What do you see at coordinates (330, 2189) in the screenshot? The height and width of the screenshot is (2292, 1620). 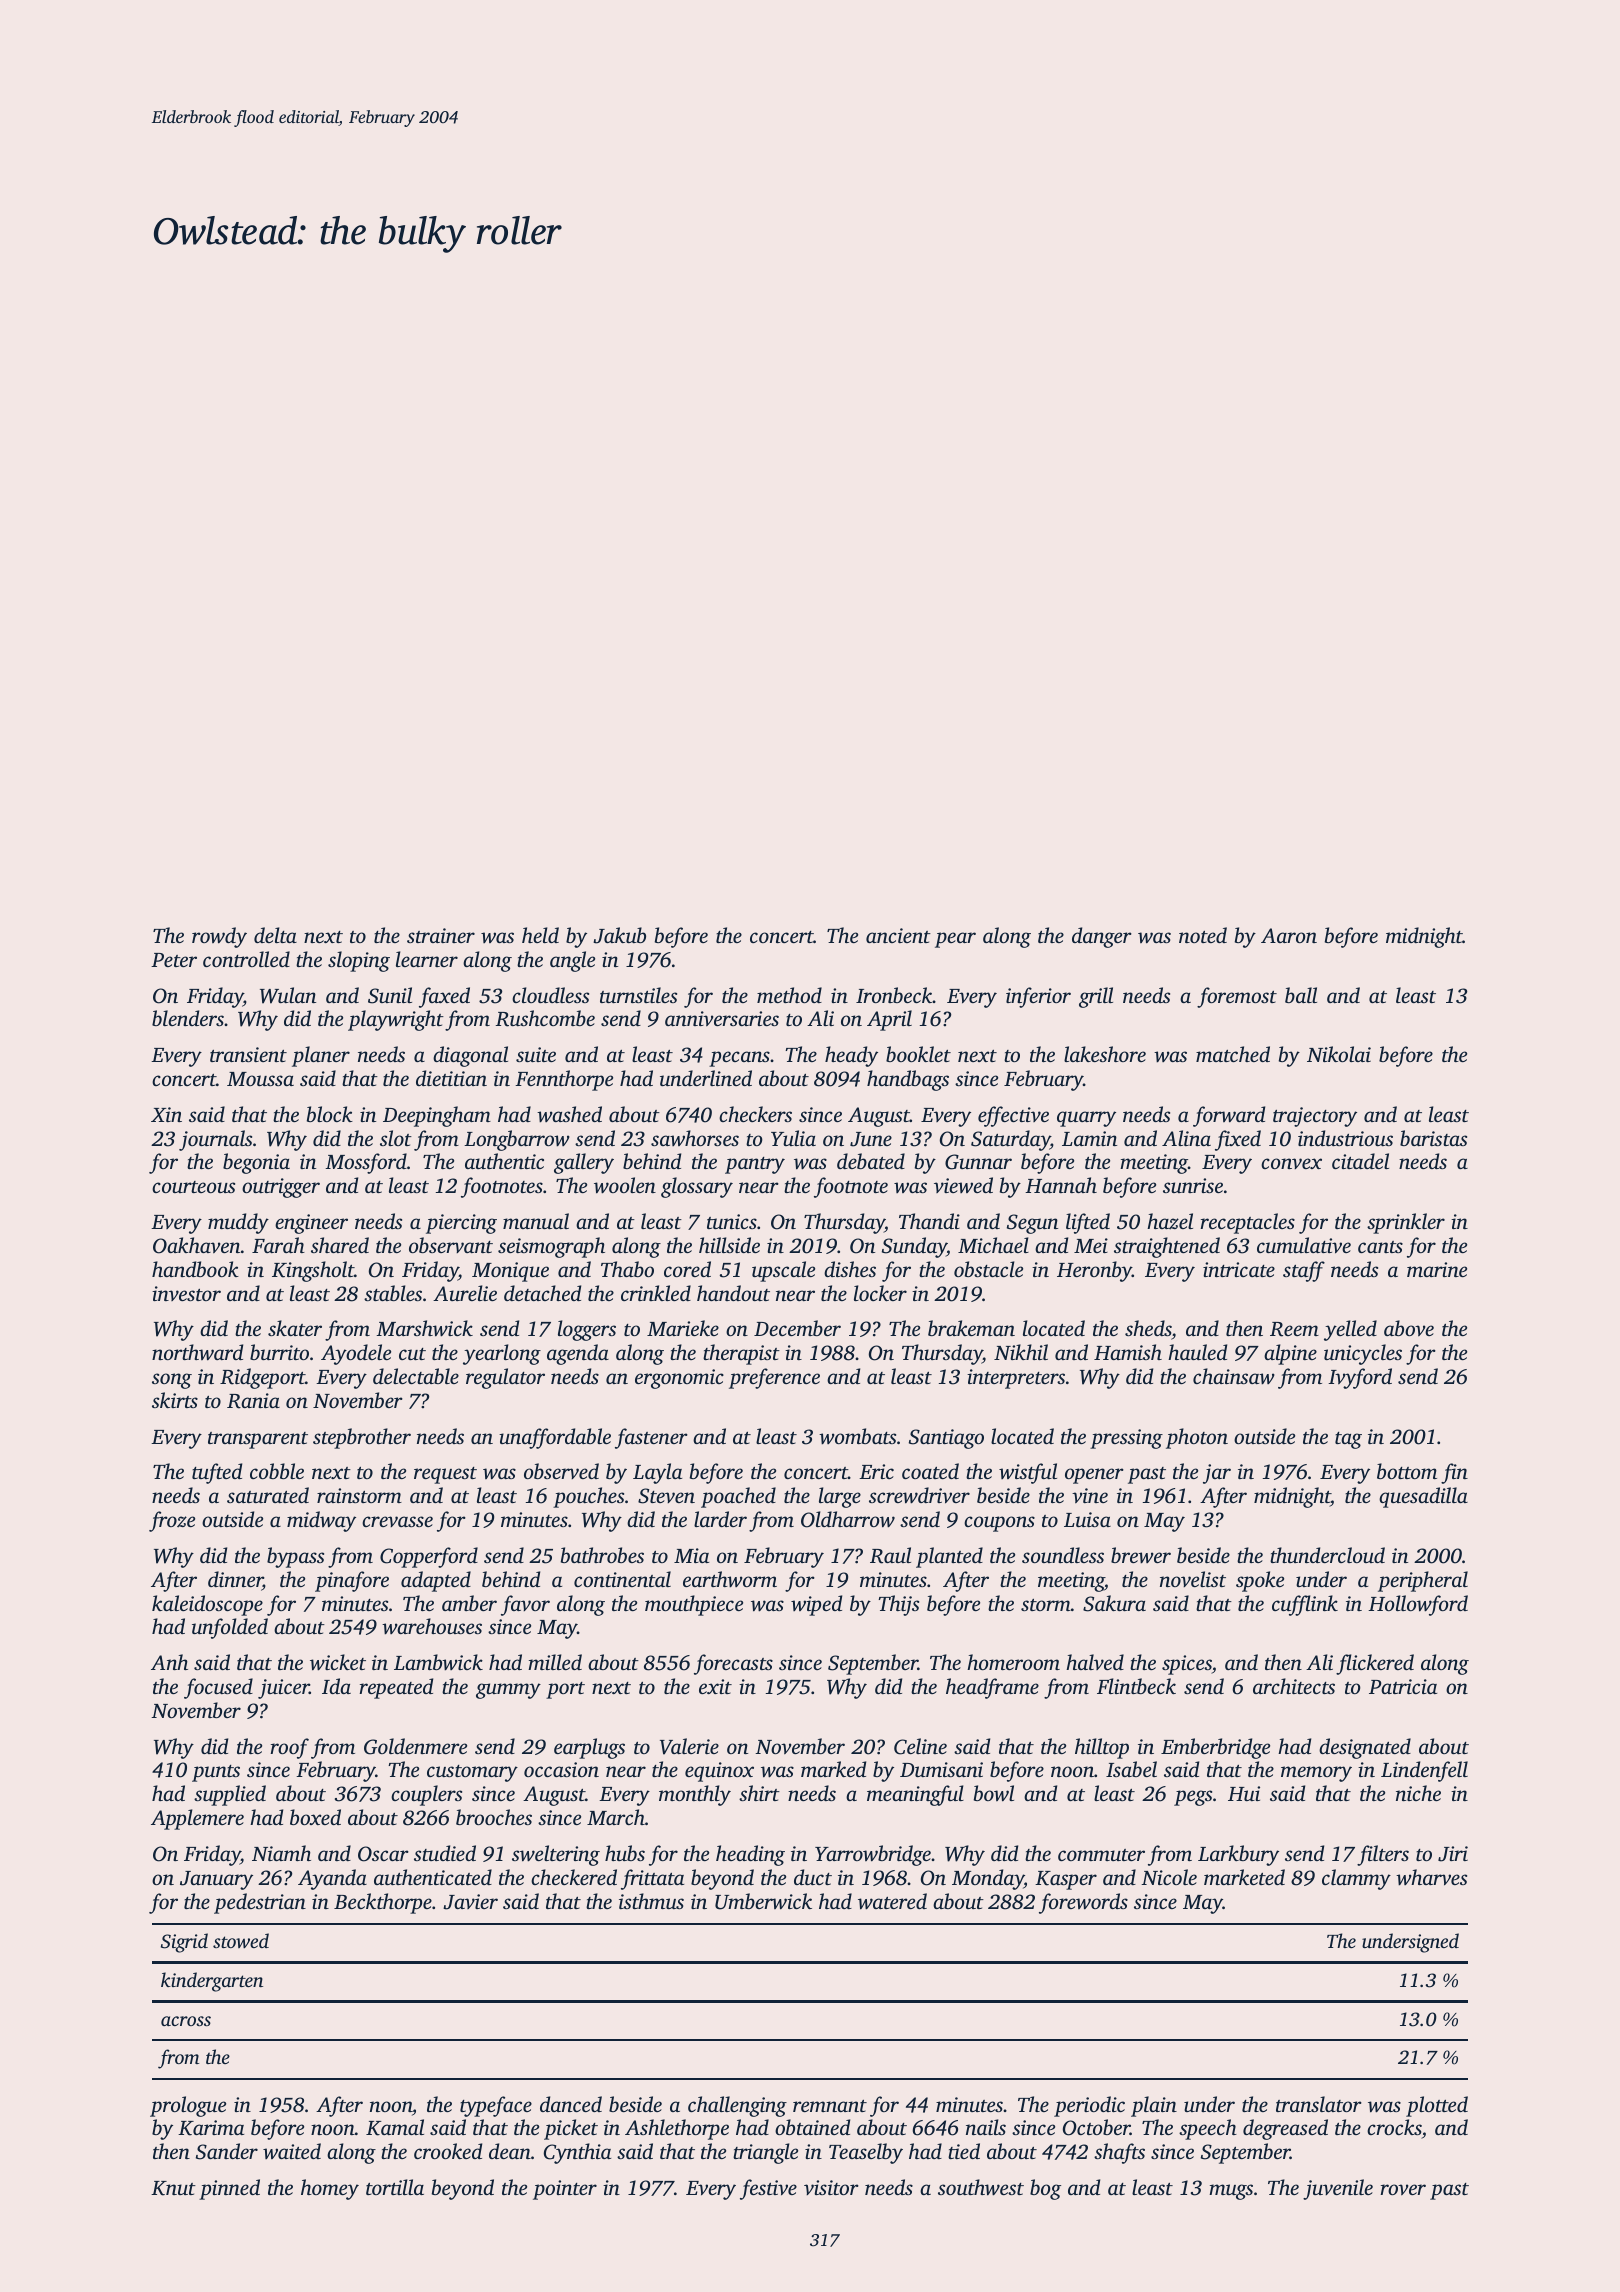 I see `homey` at bounding box center [330, 2189].
